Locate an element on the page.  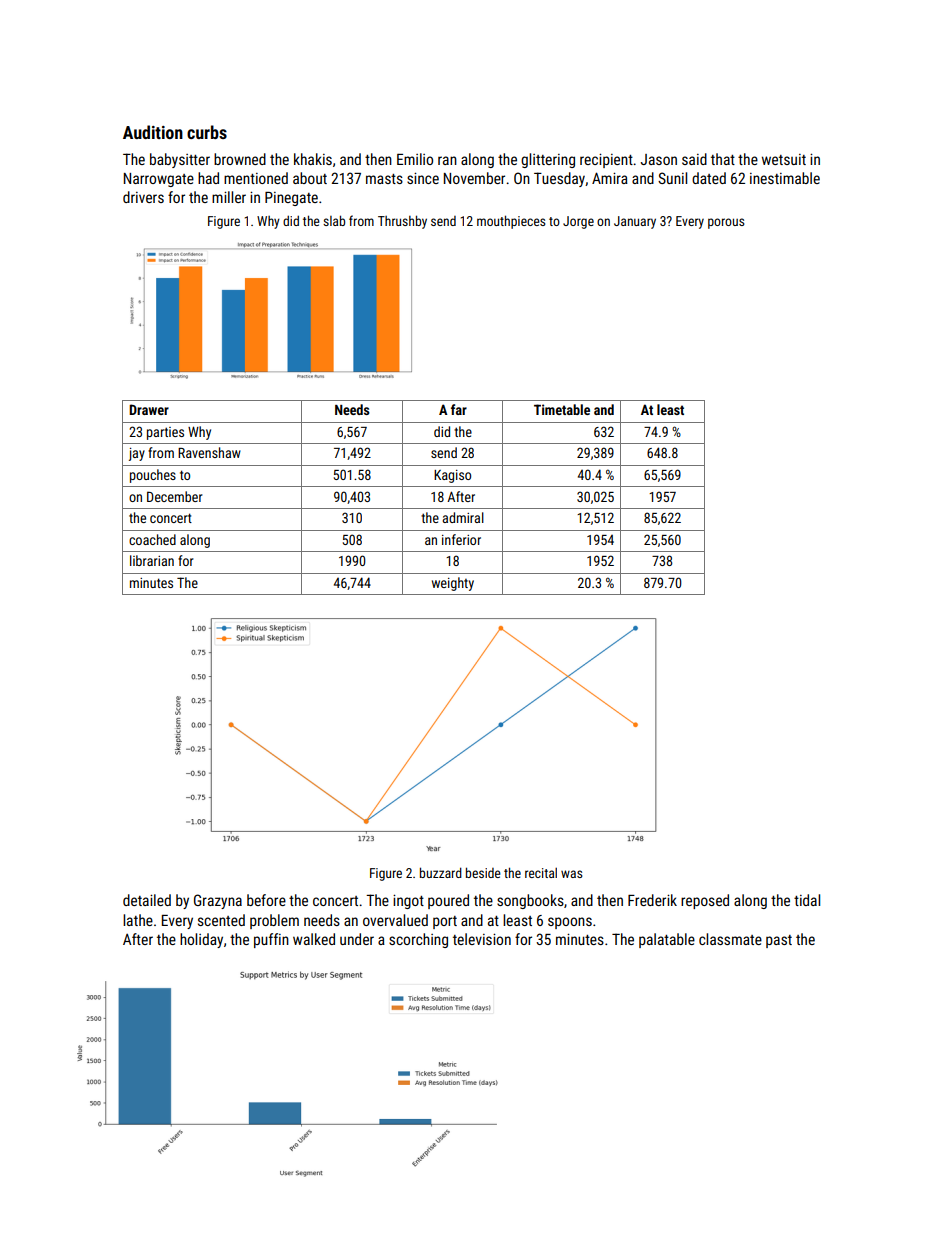
that is located at coordinates (723, 159).
